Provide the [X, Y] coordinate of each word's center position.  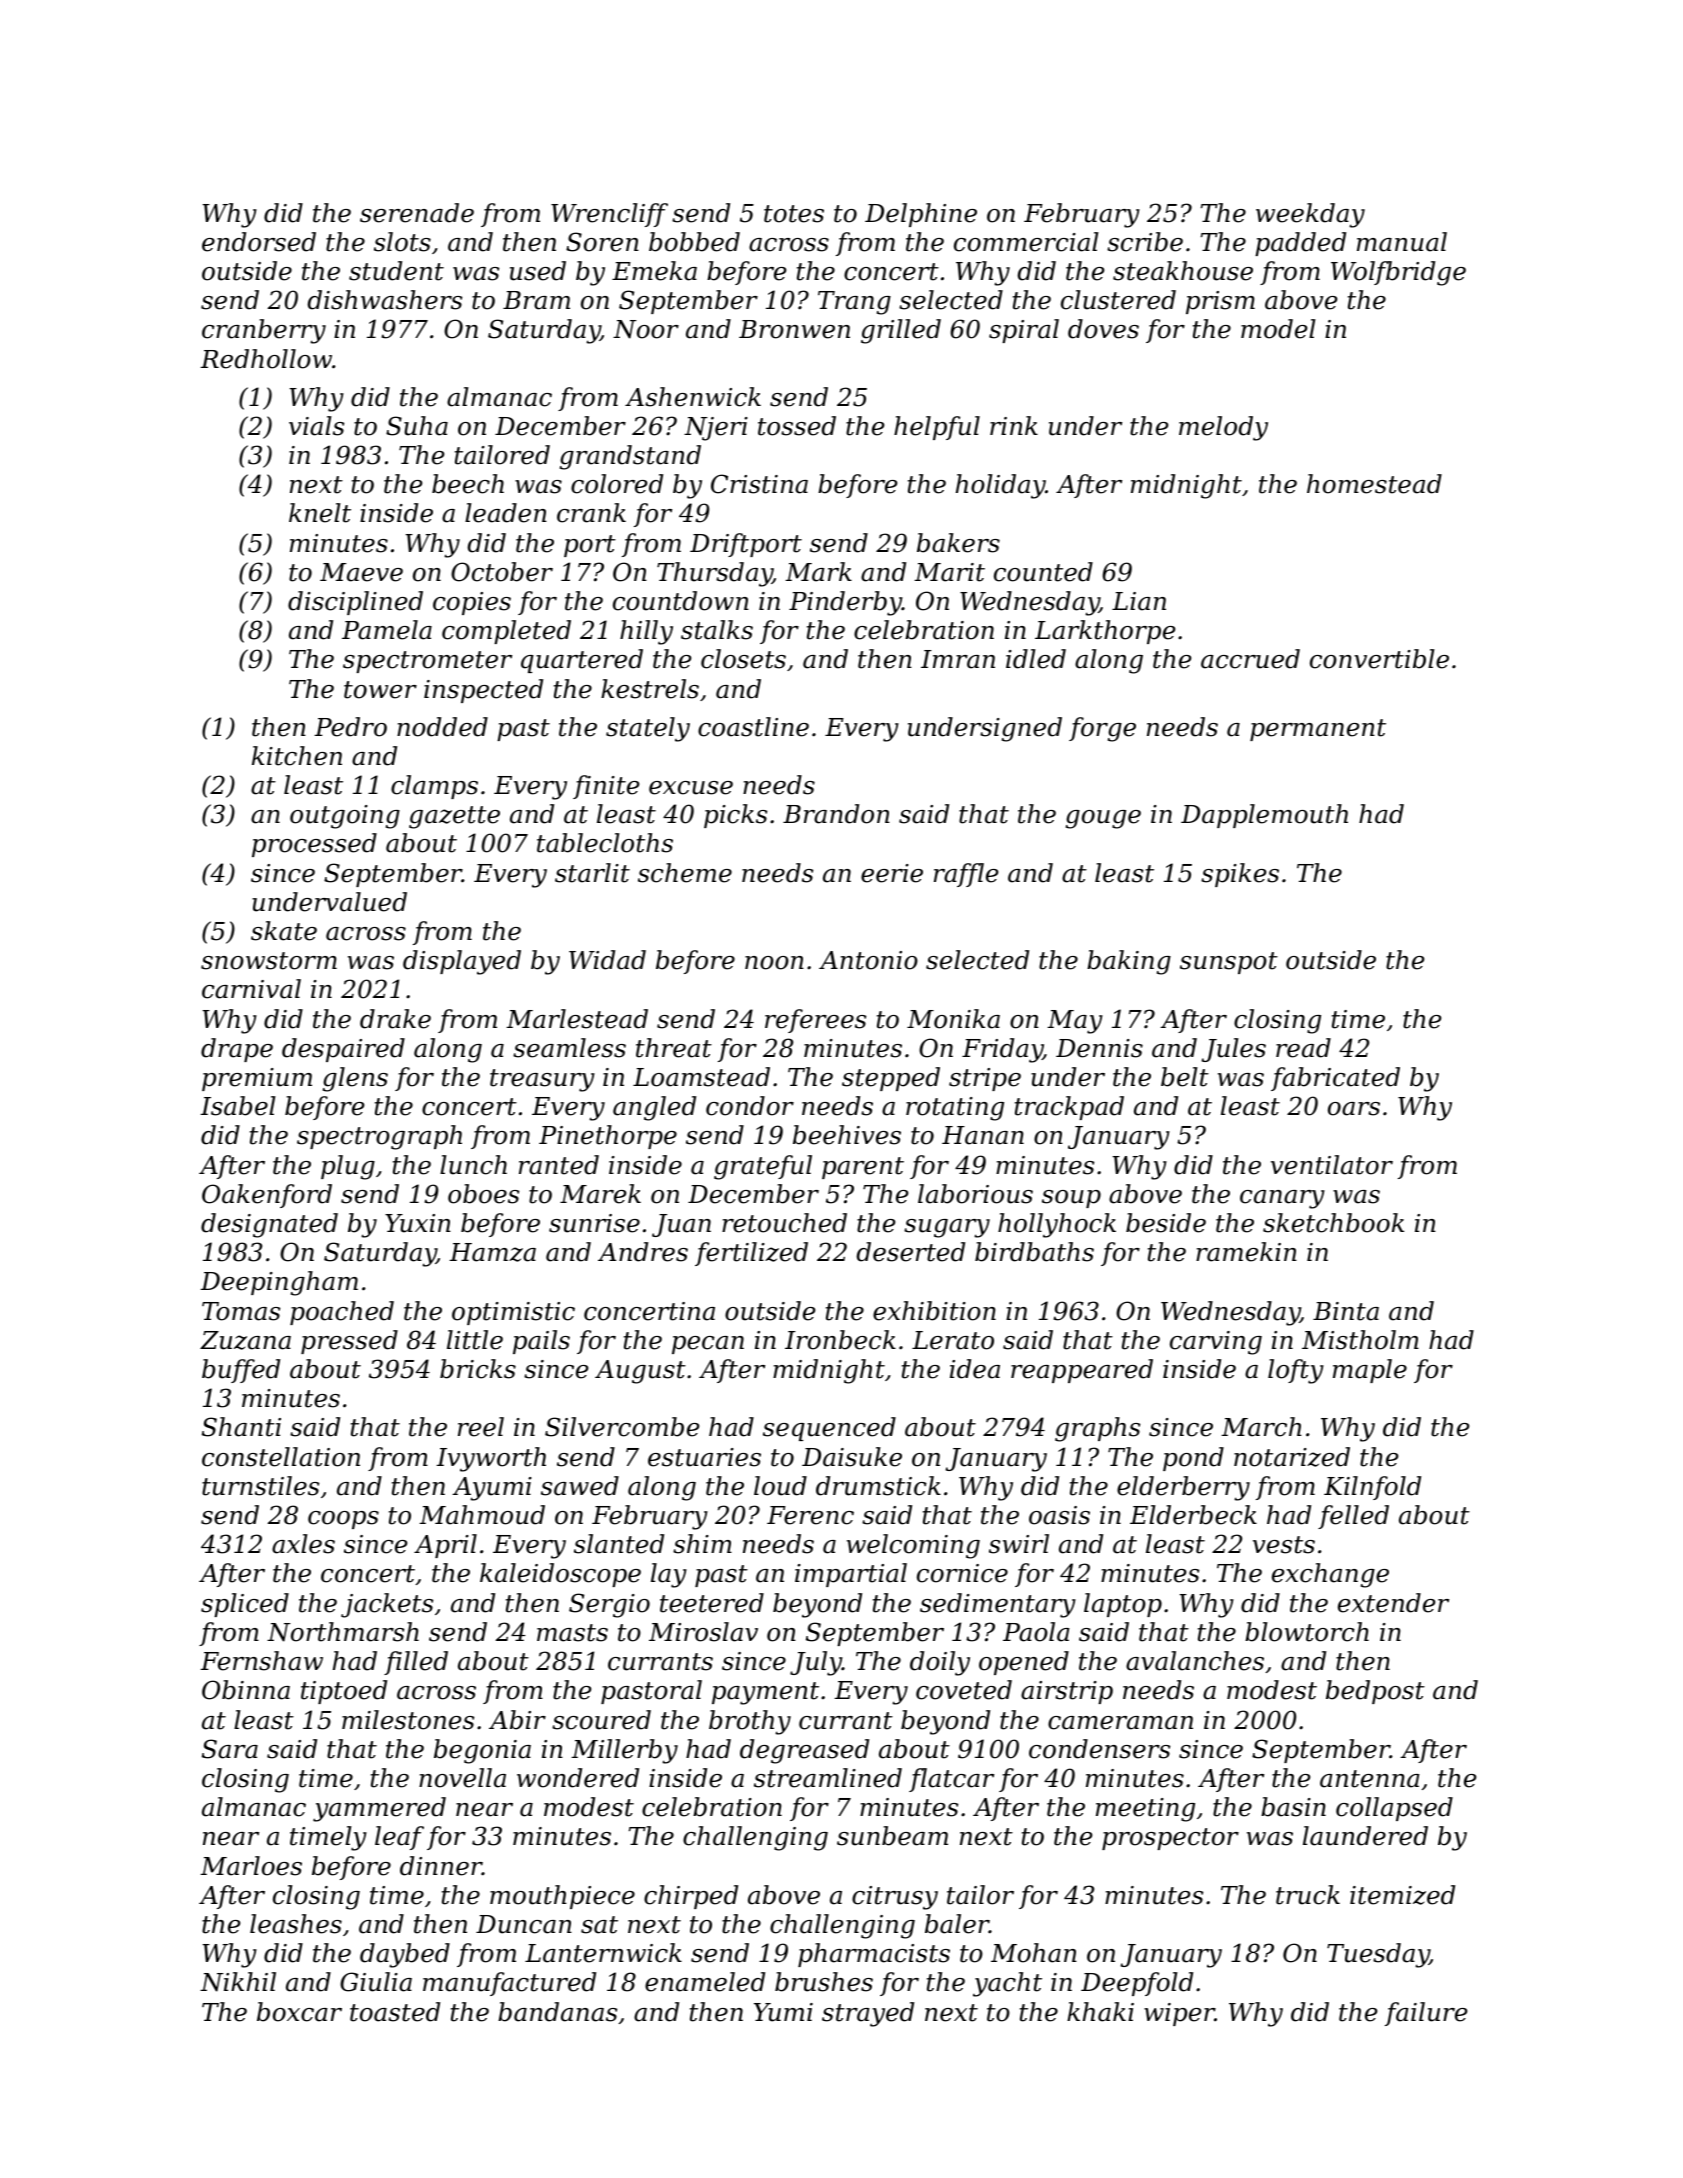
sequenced [829, 1429]
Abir [517, 1720]
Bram [536, 300]
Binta [1346, 1311]
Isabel [238, 1106]
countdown [681, 601]
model [1278, 329]
